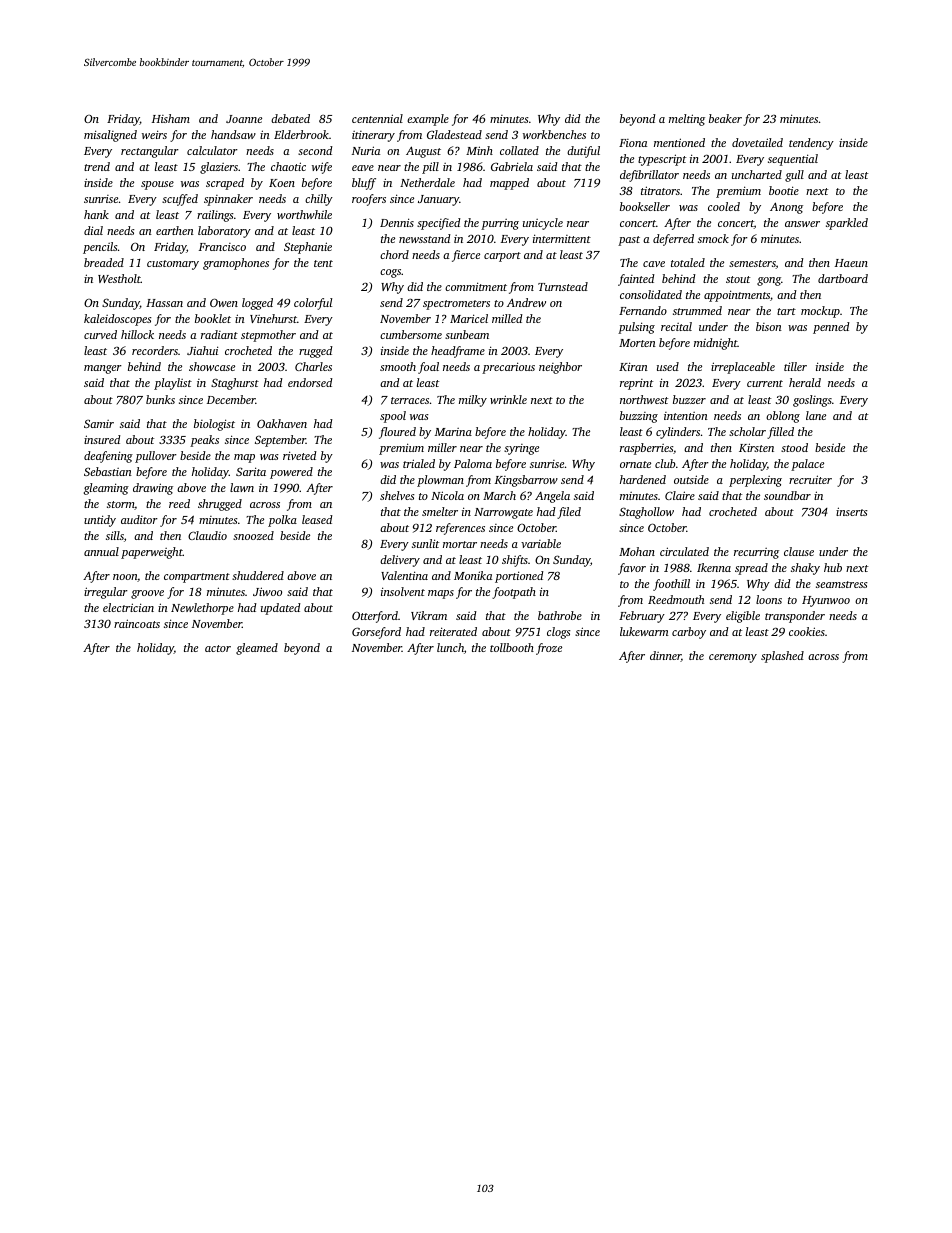 The height and width of the screenshot is (1233, 952). I want to click on raincoats, so click(137, 623).
